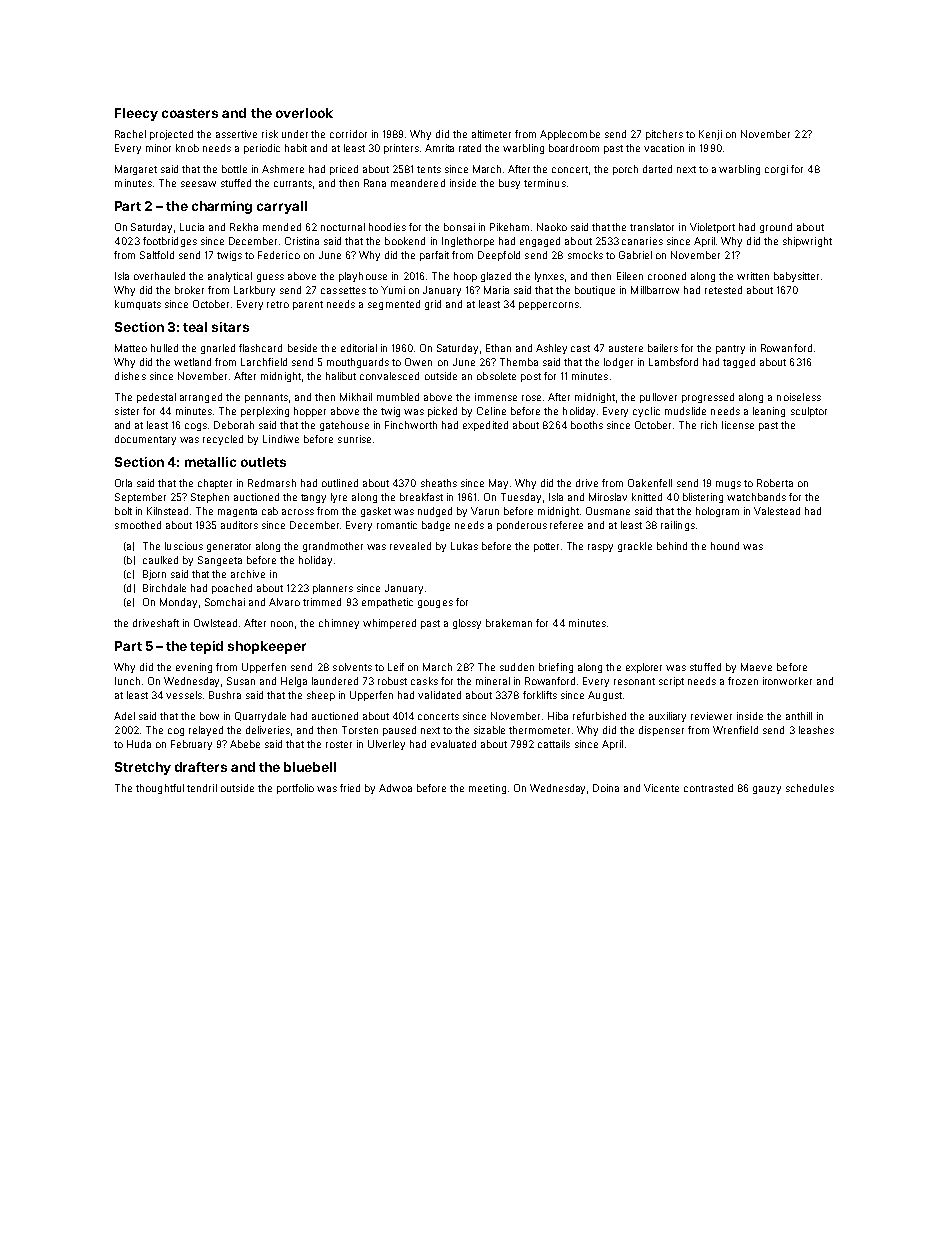 This page has height=1233, width=952. What do you see at coordinates (160, 789) in the page?
I see `thoughtful` at bounding box center [160, 789].
